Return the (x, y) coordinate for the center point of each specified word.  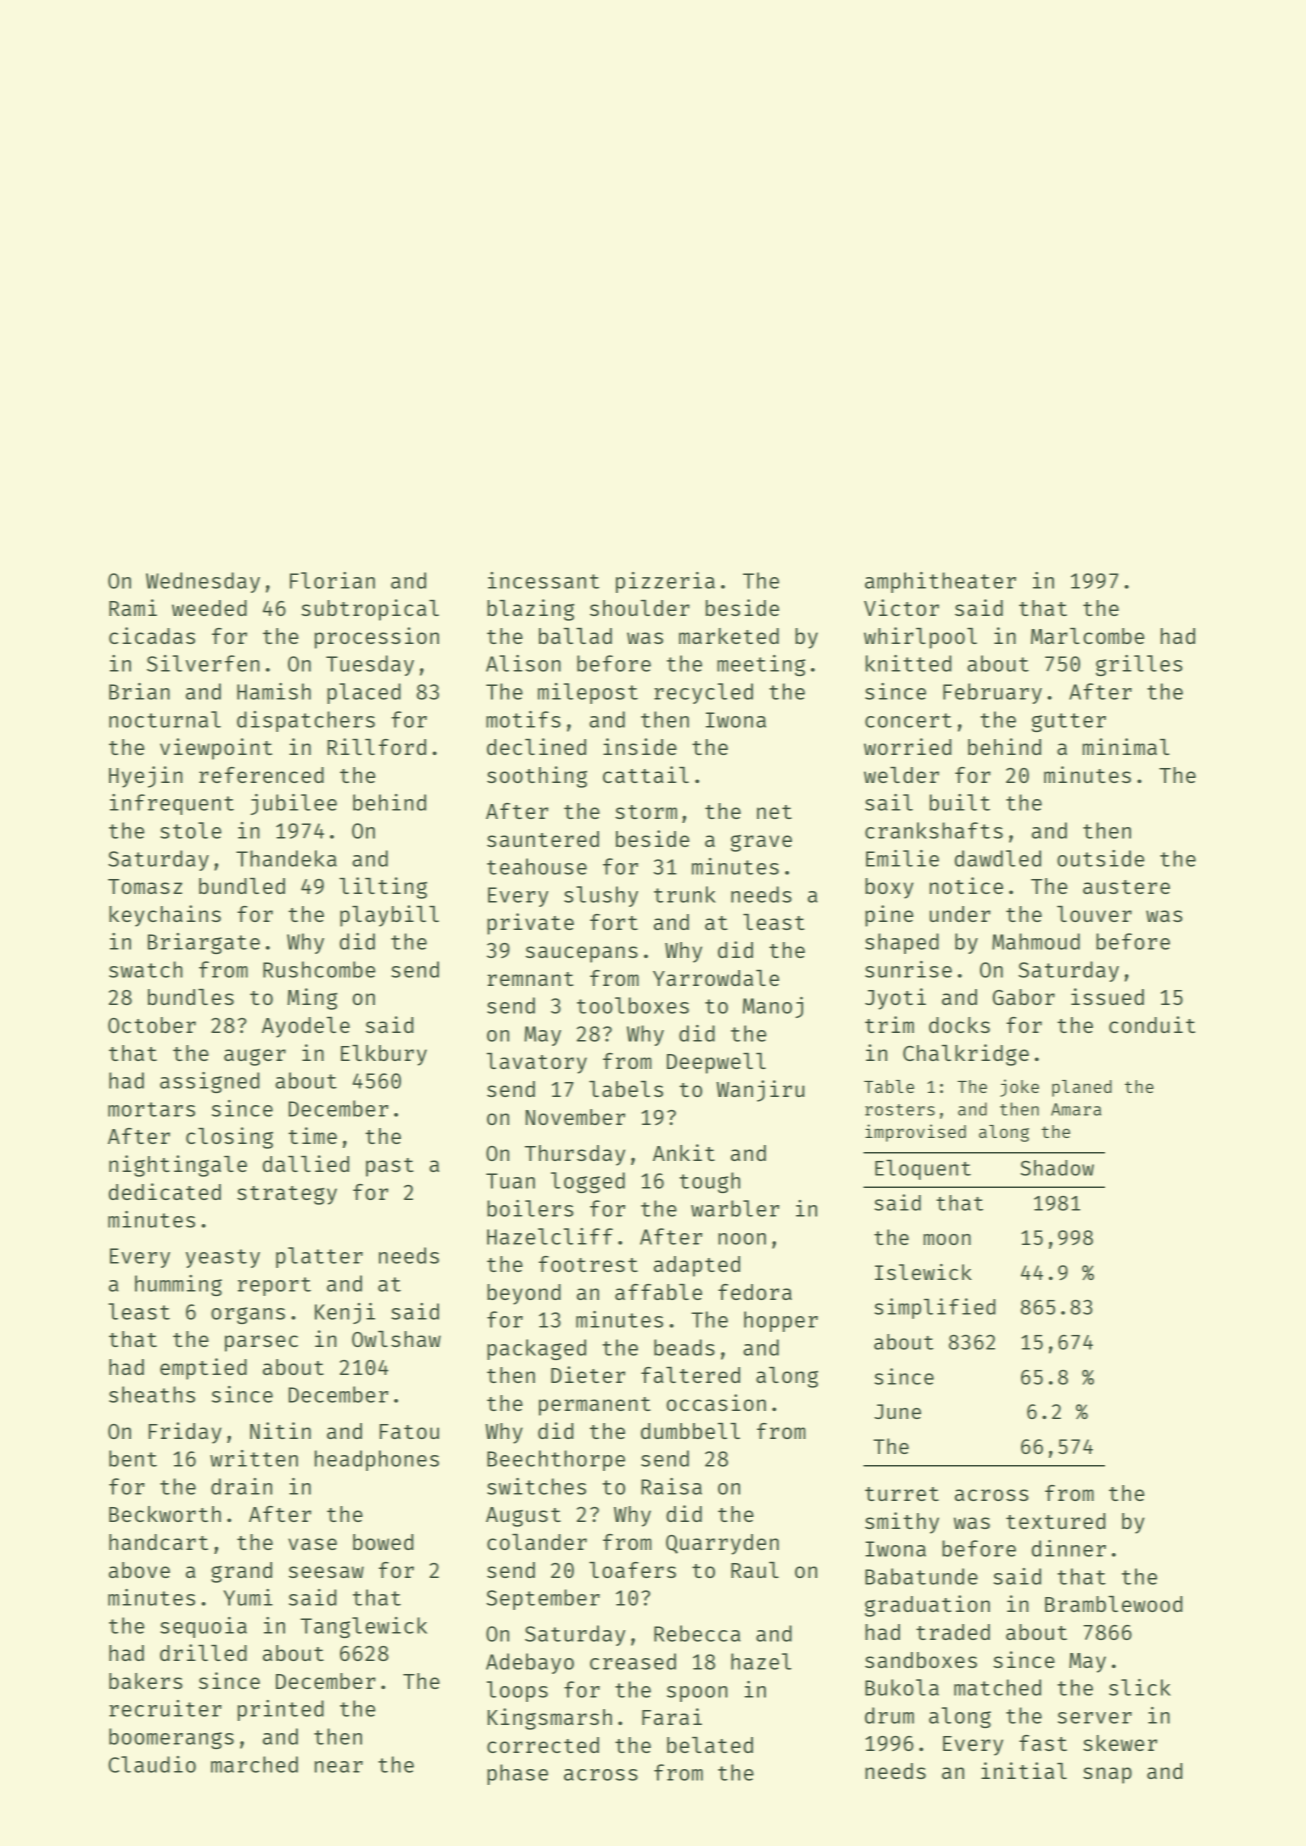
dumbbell (690, 1431)
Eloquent (923, 1170)
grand (241, 1572)
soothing (537, 777)
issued (1107, 996)
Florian (332, 580)
